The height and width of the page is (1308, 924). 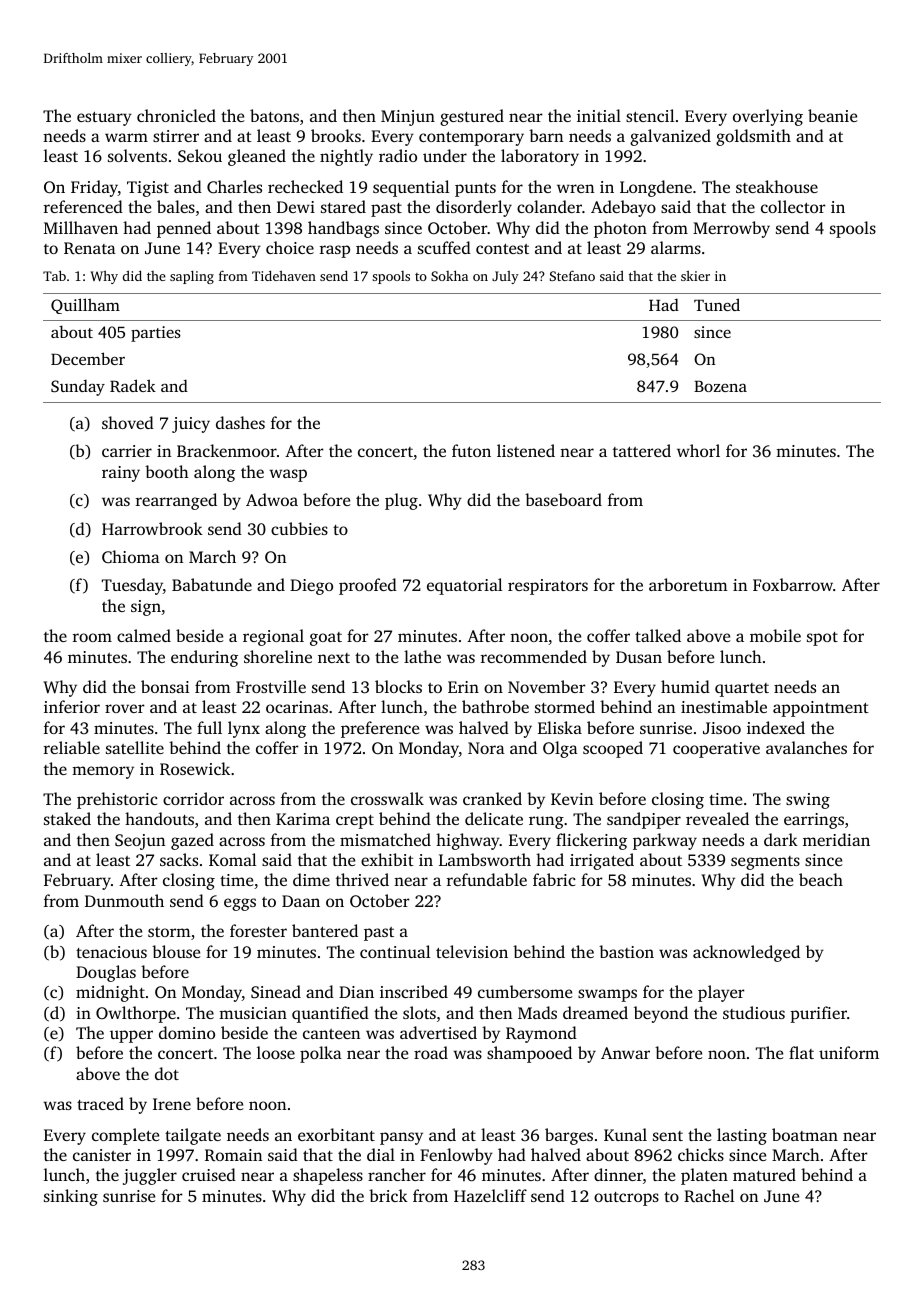 What do you see at coordinates (644, 820) in the page?
I see `sandpiper` at bounding box center [644, 820].
